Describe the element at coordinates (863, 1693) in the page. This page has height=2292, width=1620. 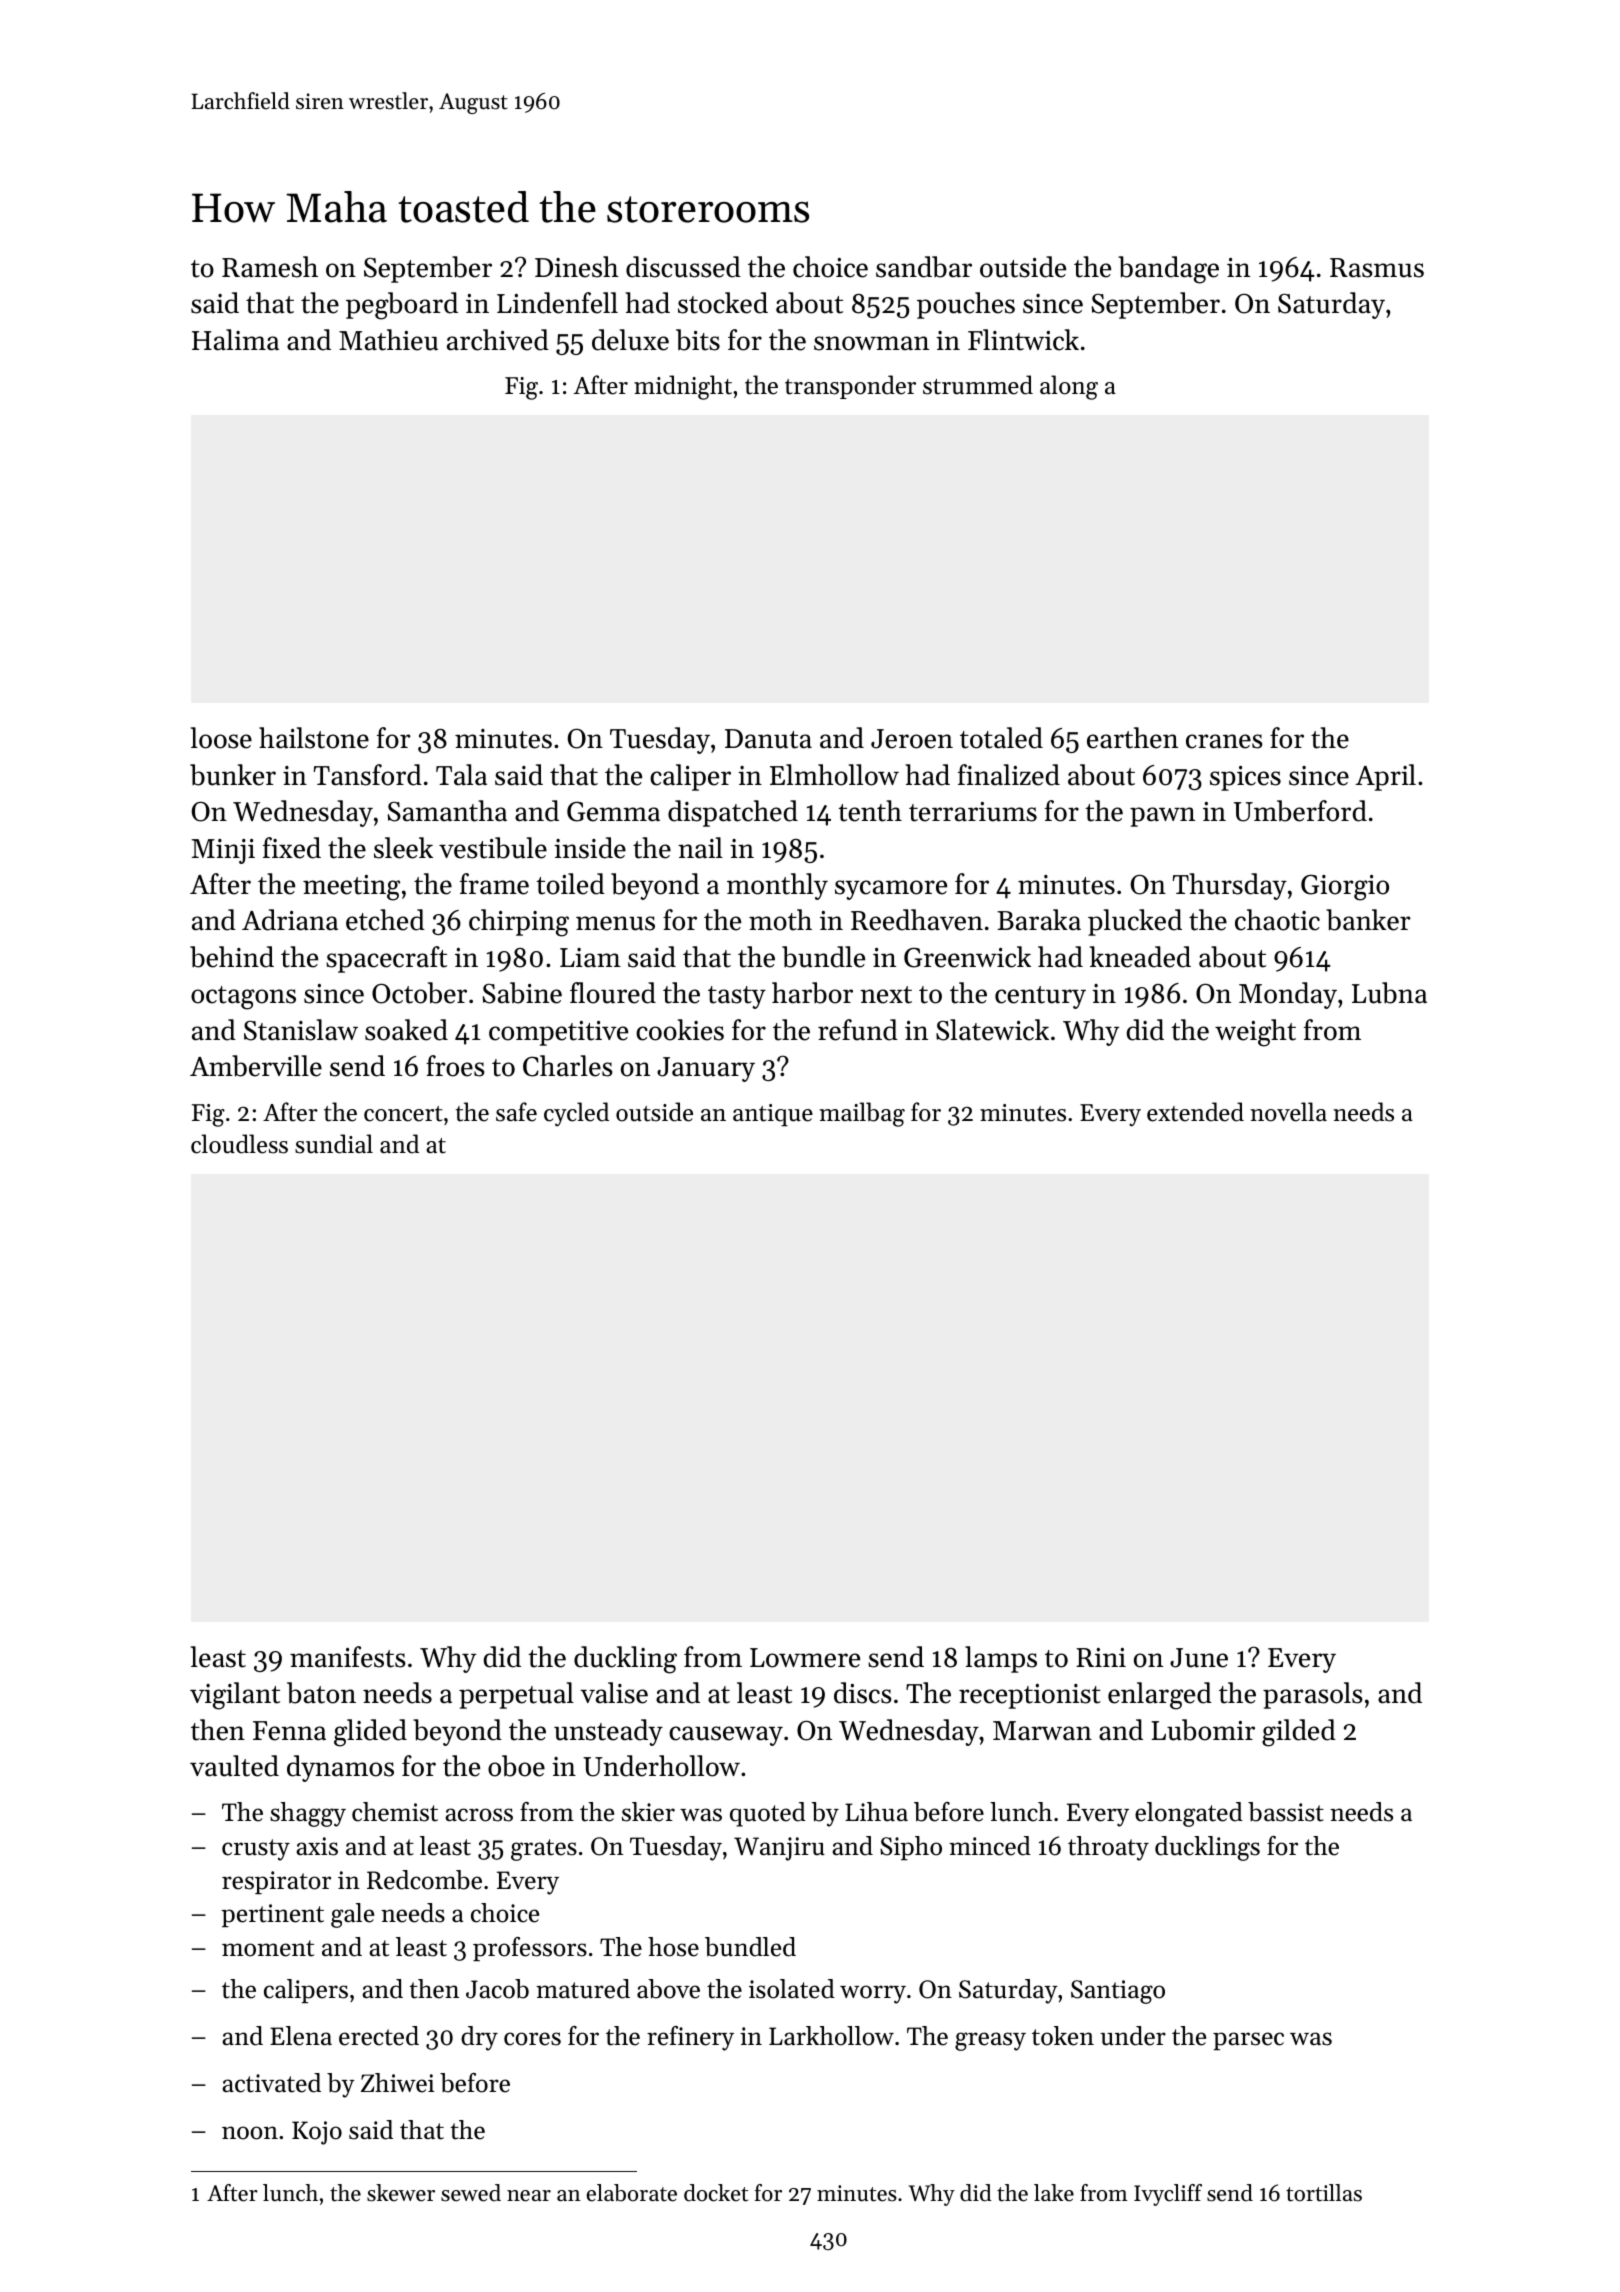
I see `discs` at that location.
